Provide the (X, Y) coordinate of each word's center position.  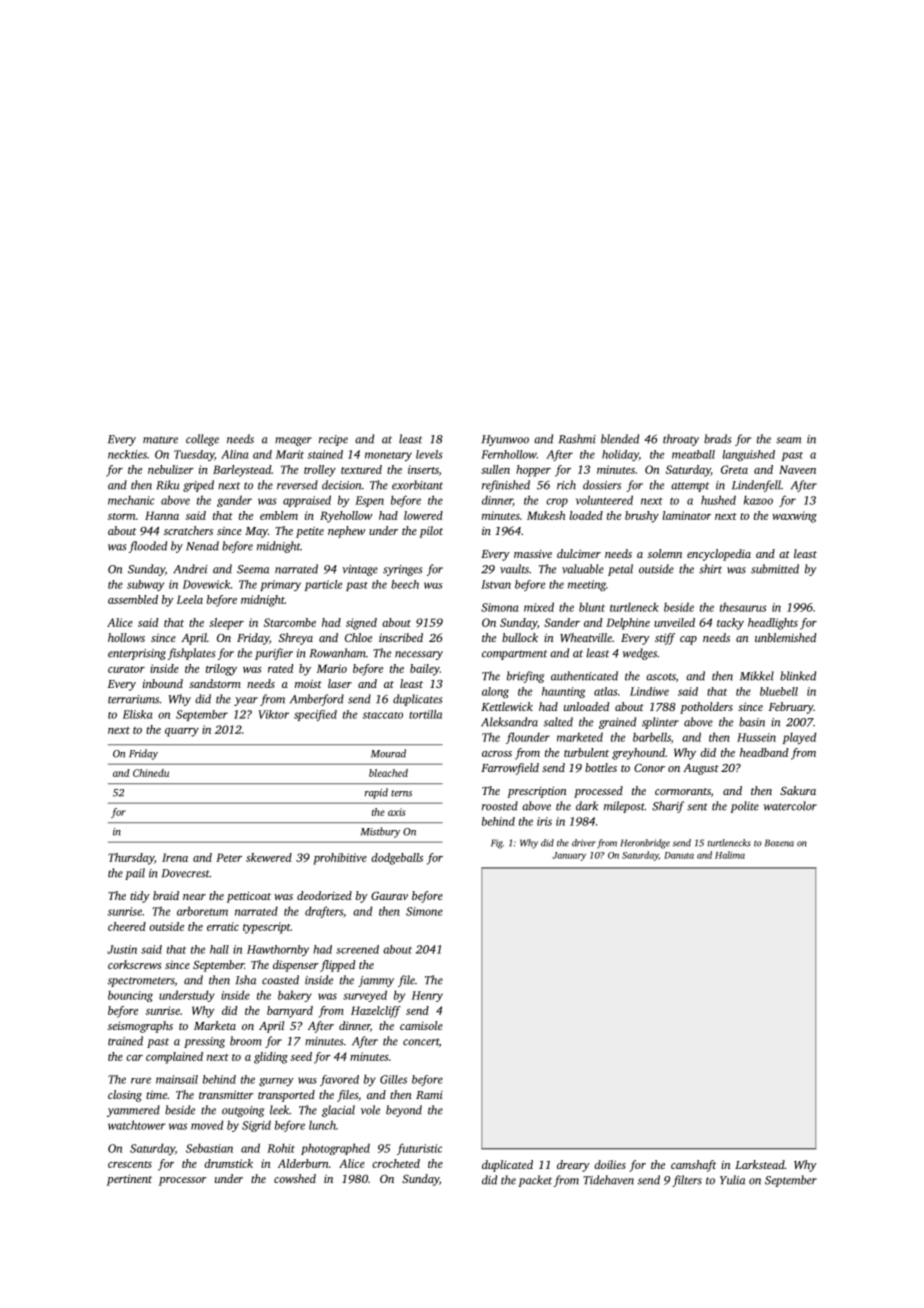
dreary (573, 1166)
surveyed (365, 996)
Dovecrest (186, 873)
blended (620, 439)
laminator (687, 515)
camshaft (693, 1166)
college (202, 440)
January (569, 856)
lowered (423, 515)
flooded (148, 547)
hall (219, 949)
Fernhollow (509, 454)
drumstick (228, 1163)
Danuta (679, 855)
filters (687, 1181)
